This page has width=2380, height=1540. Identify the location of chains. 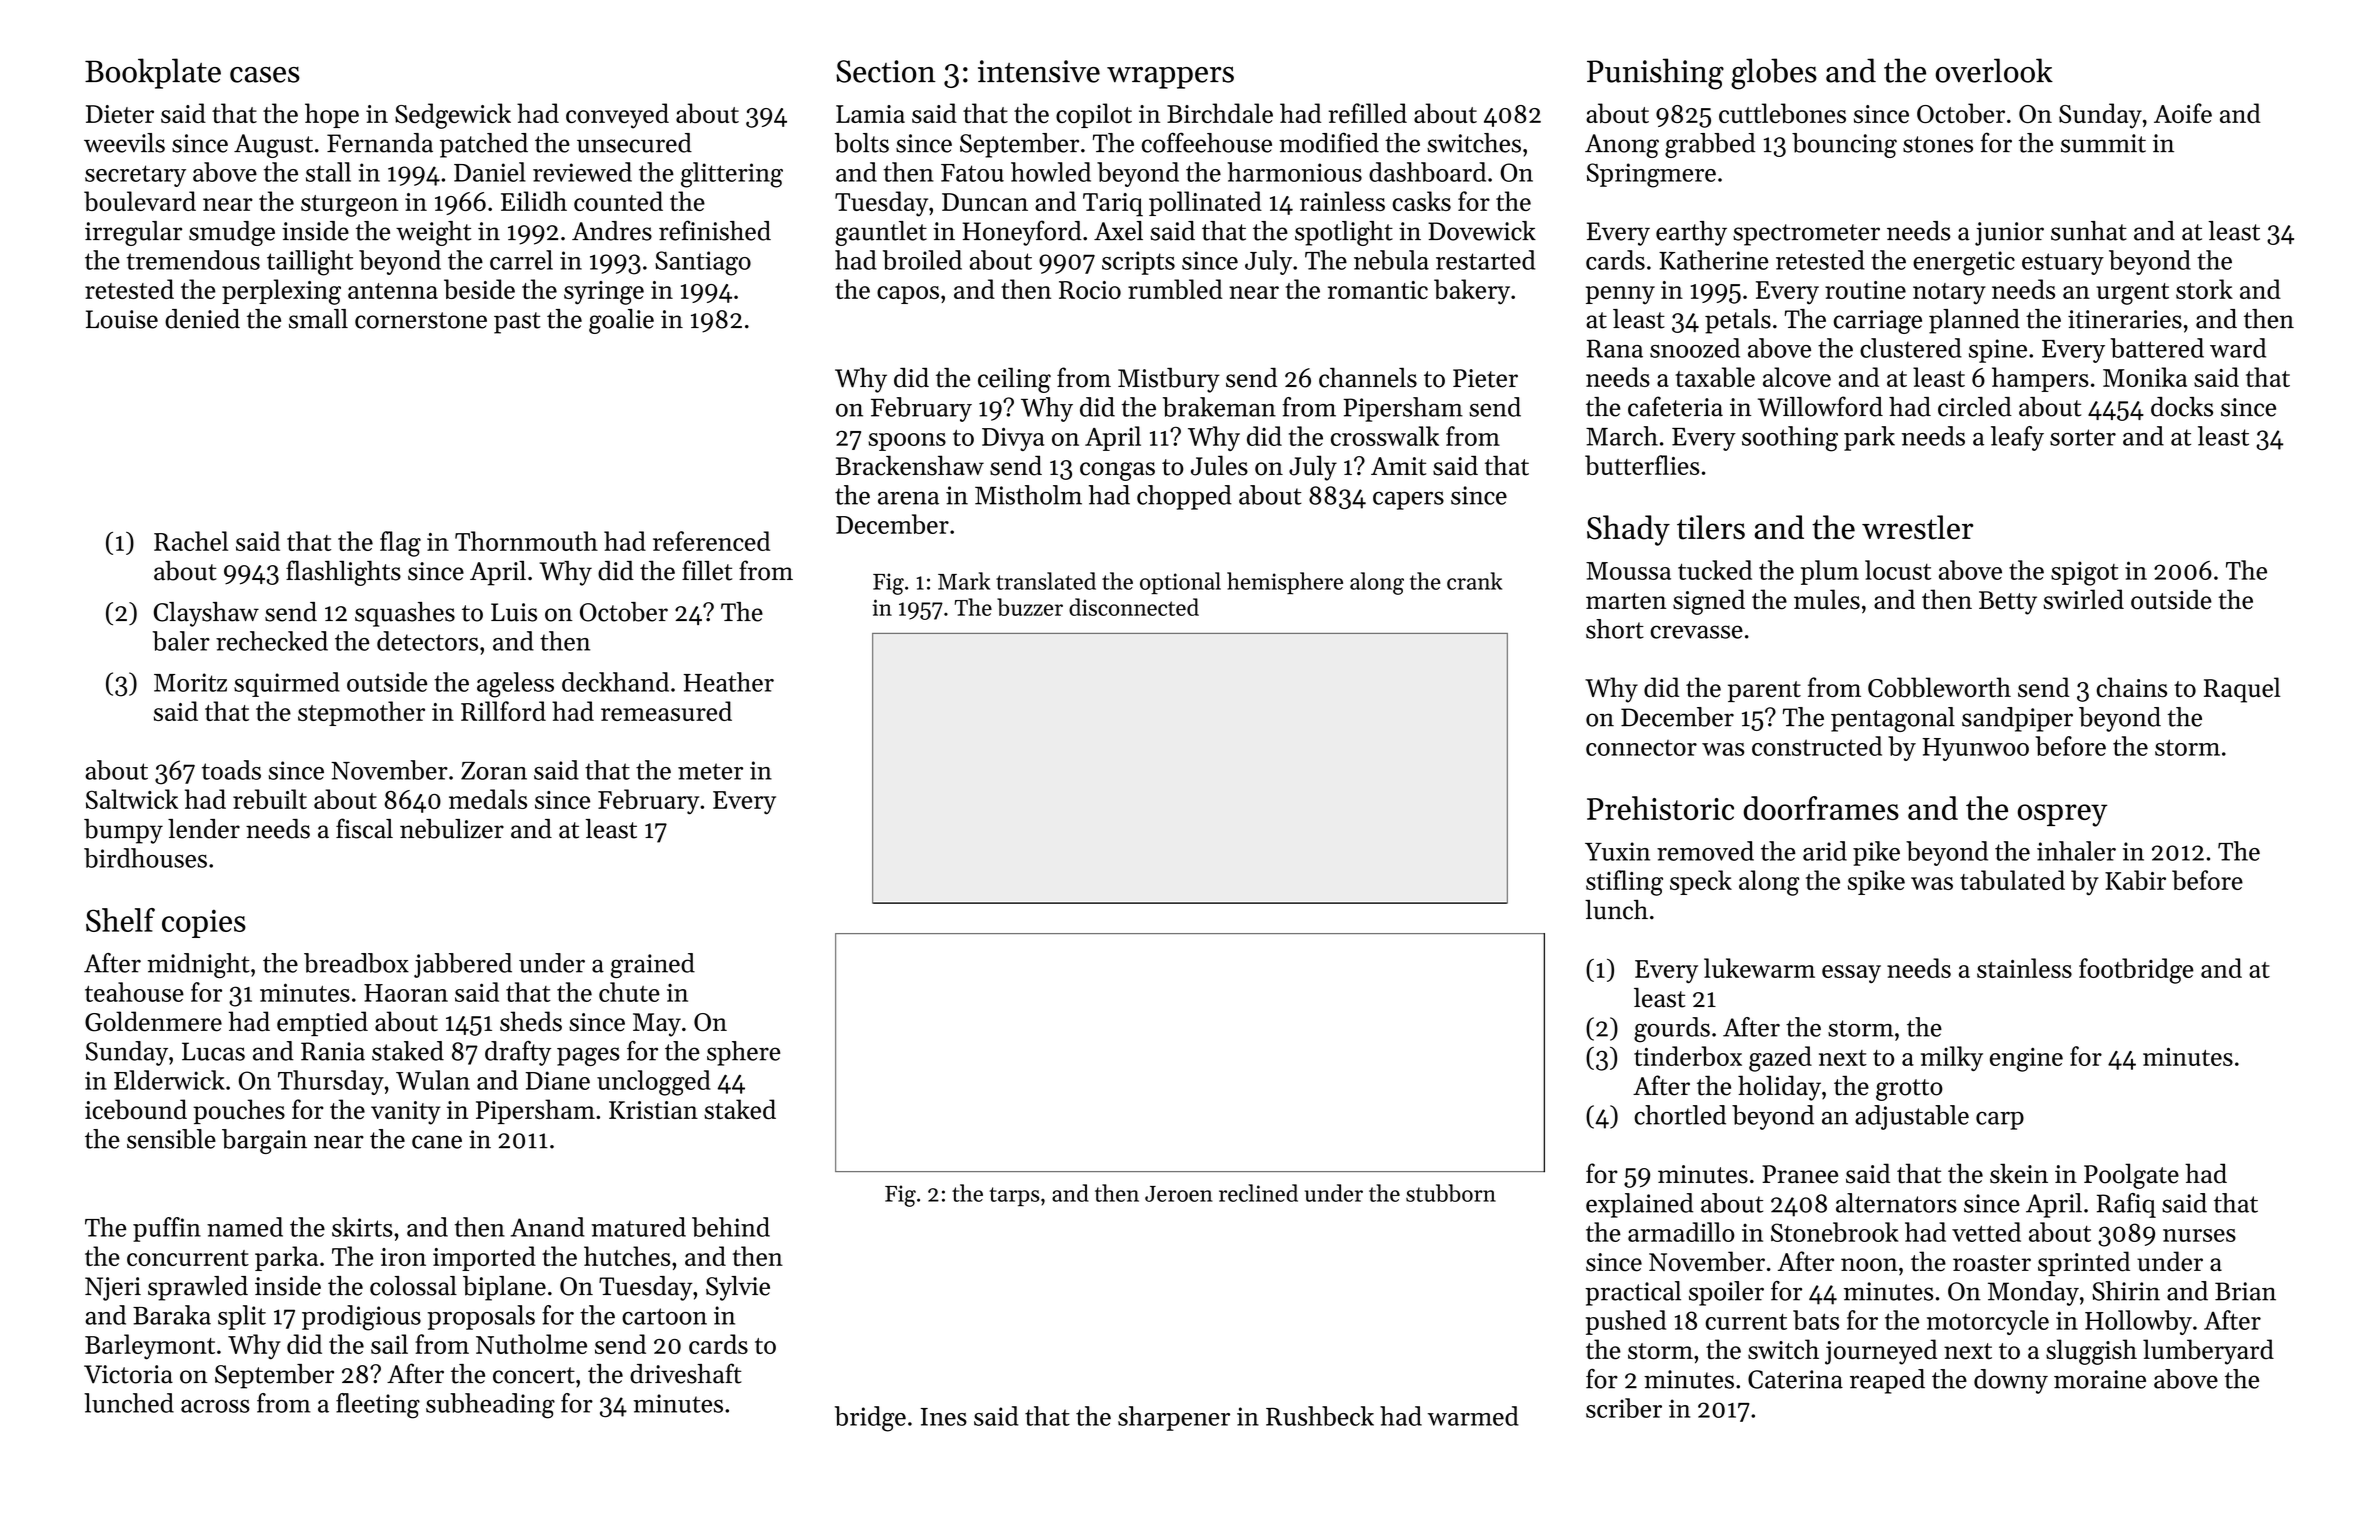
(2132, 687).
